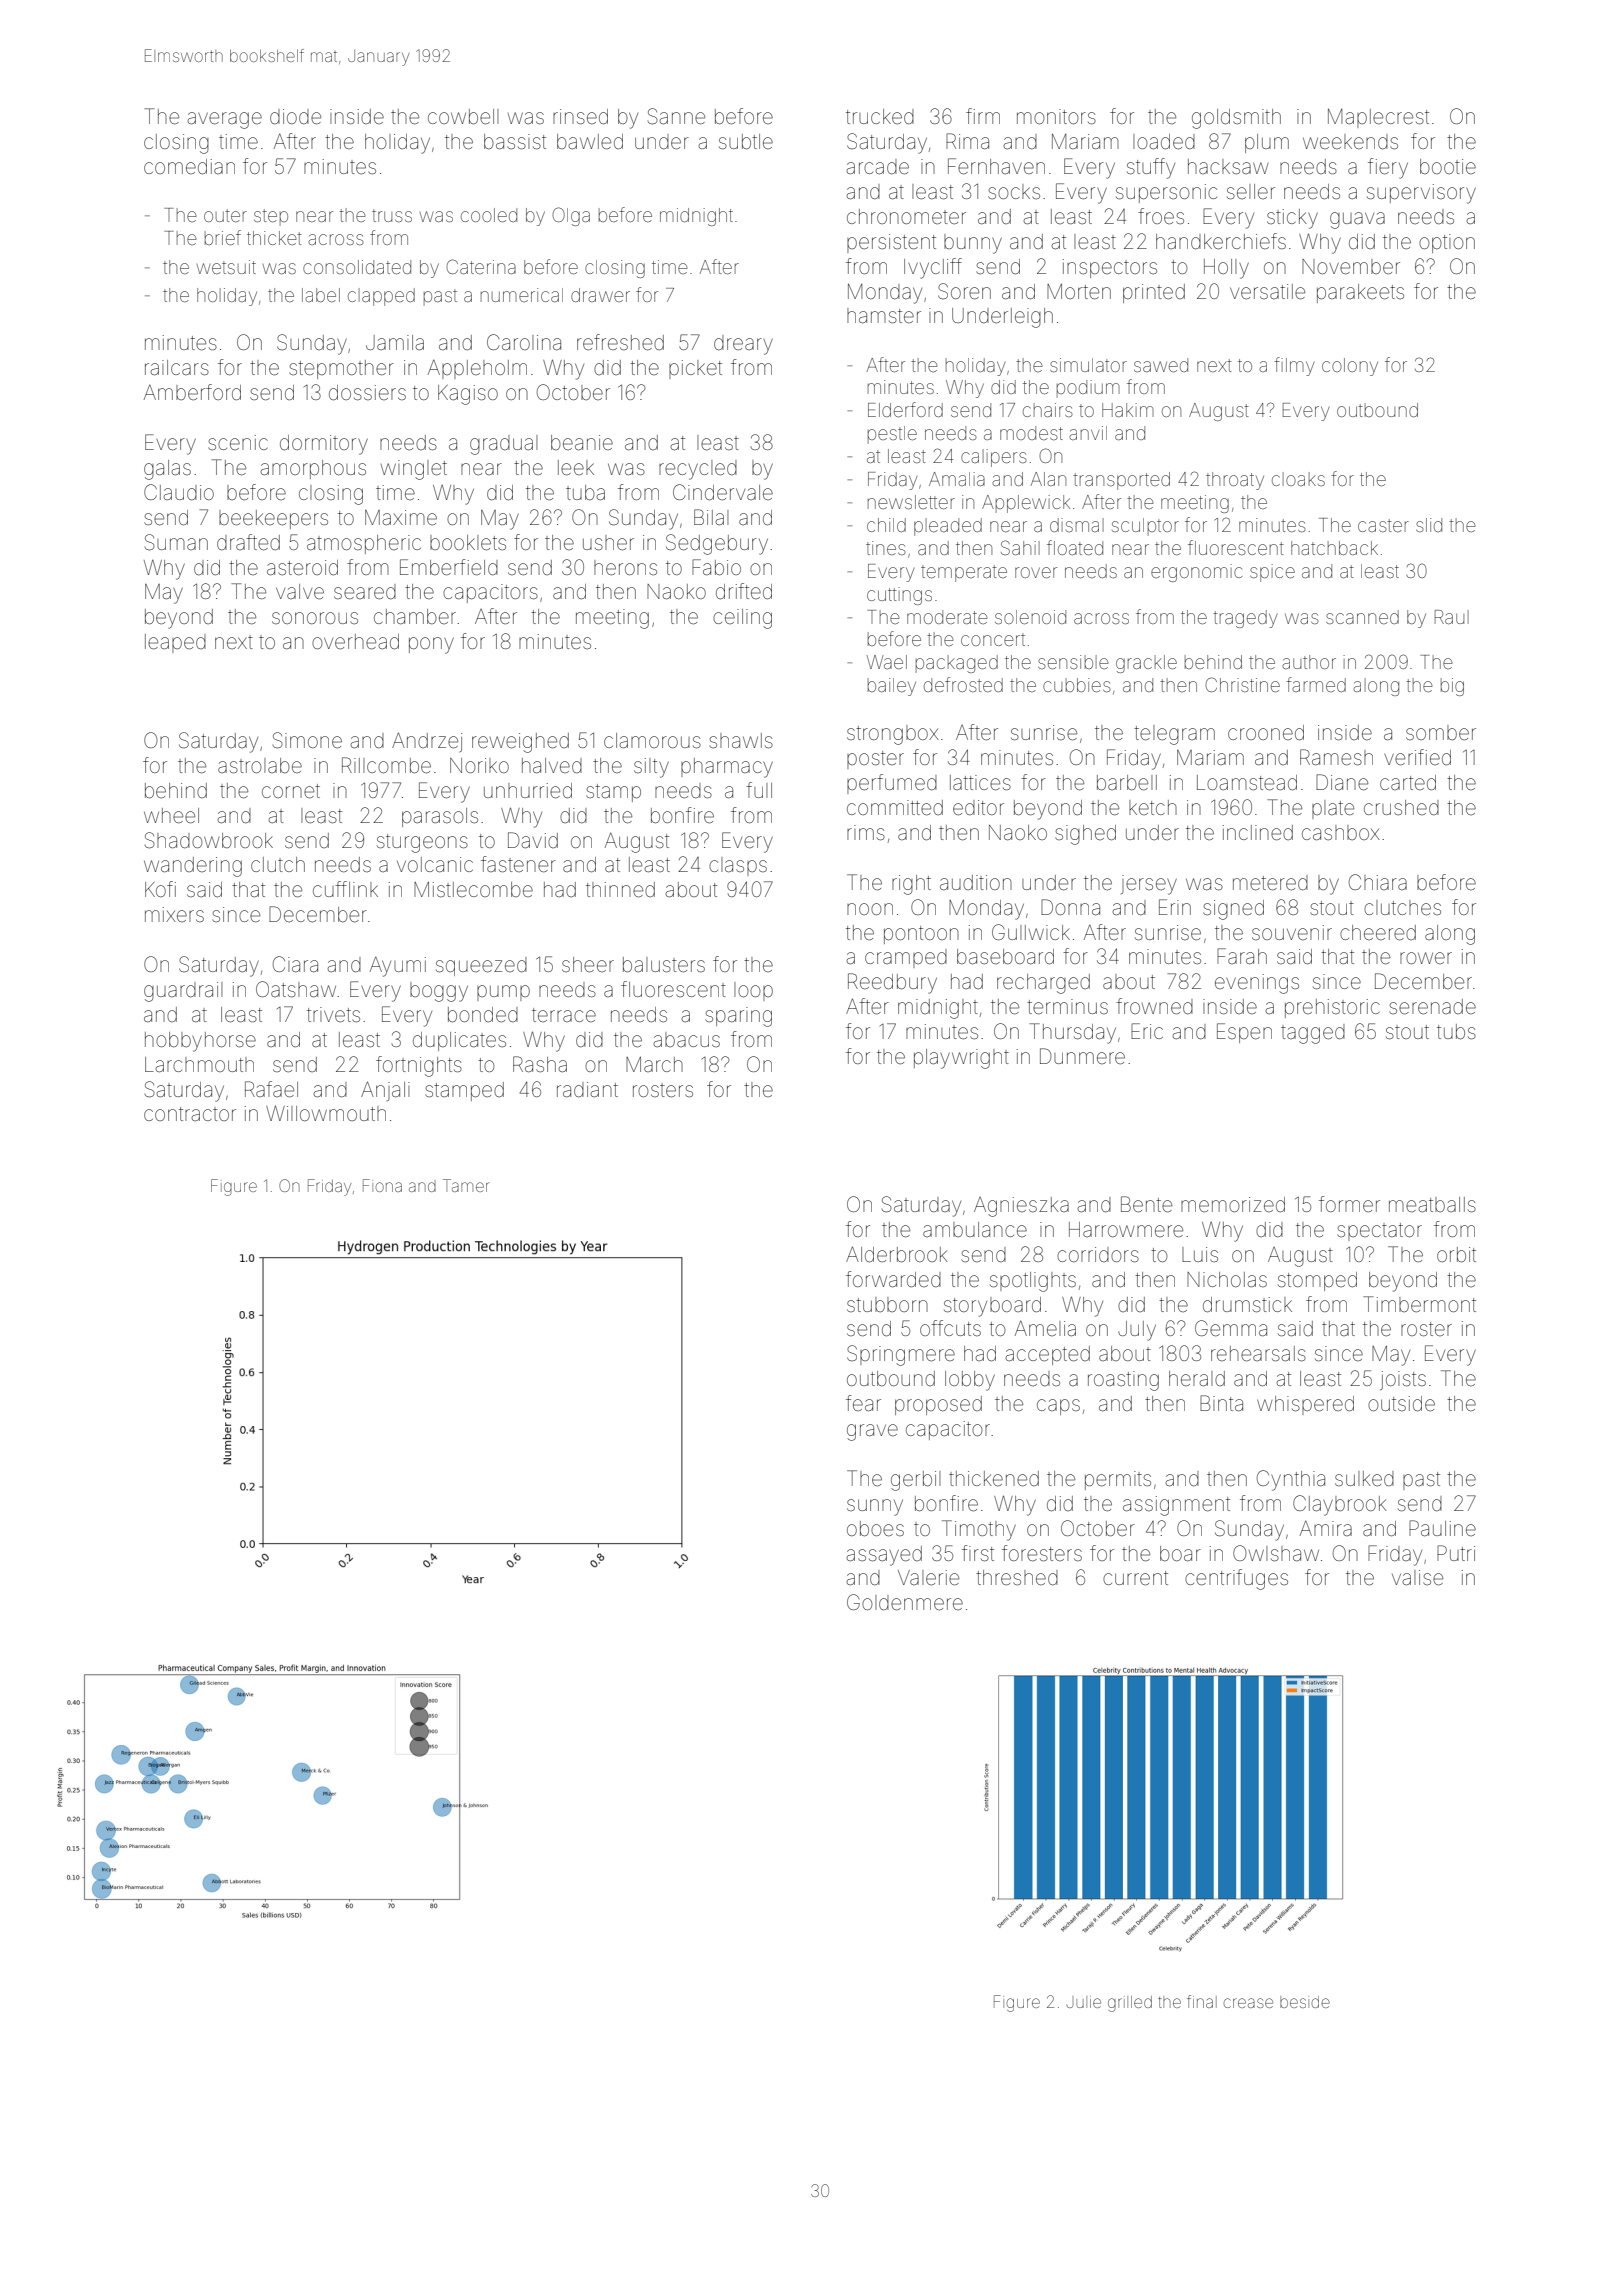  Describe the element at coordinates (1456, 1553) in the document. I see `Putri` at that location.
